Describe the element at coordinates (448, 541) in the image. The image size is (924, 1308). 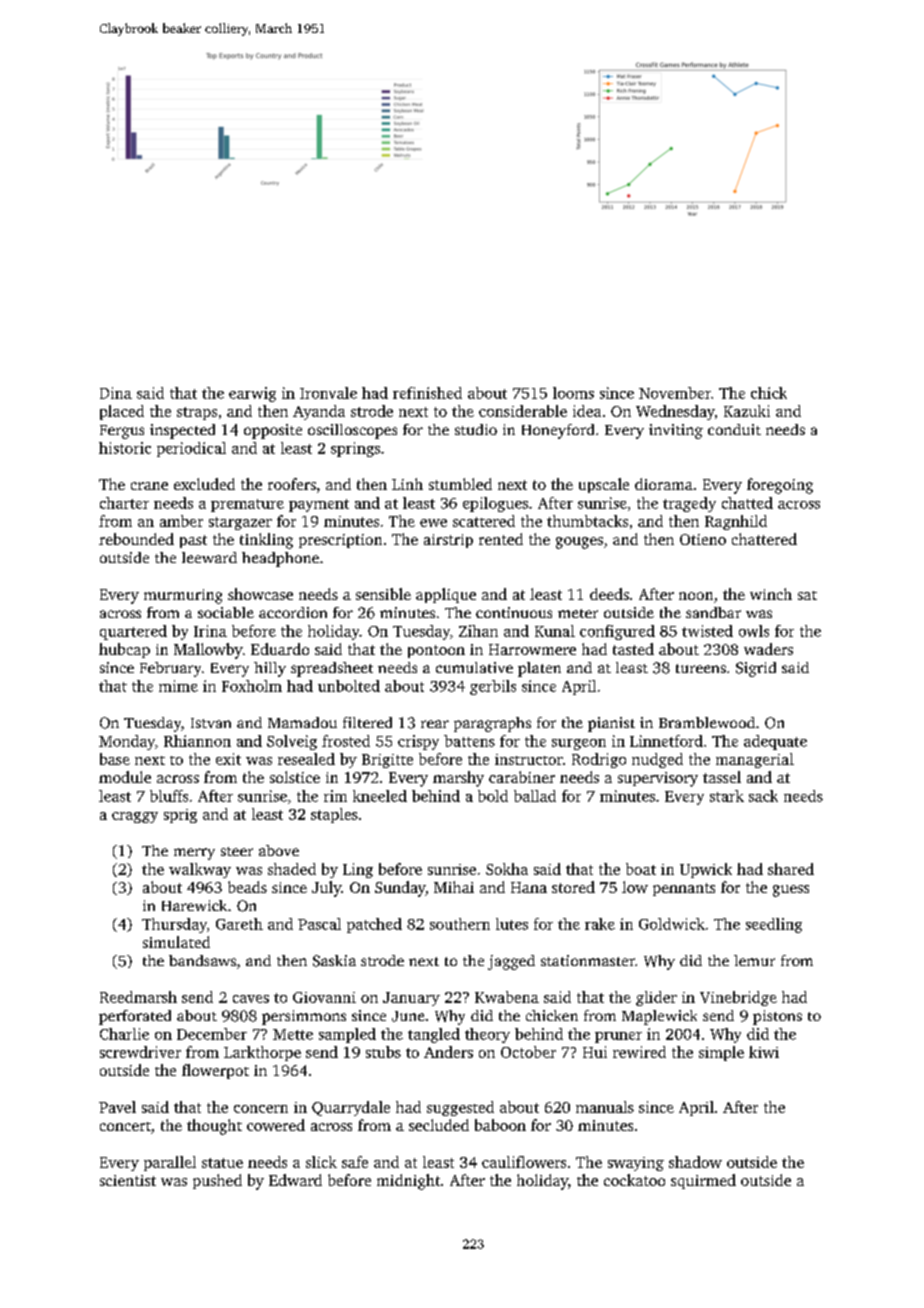
I see `airstrip` at that location.
